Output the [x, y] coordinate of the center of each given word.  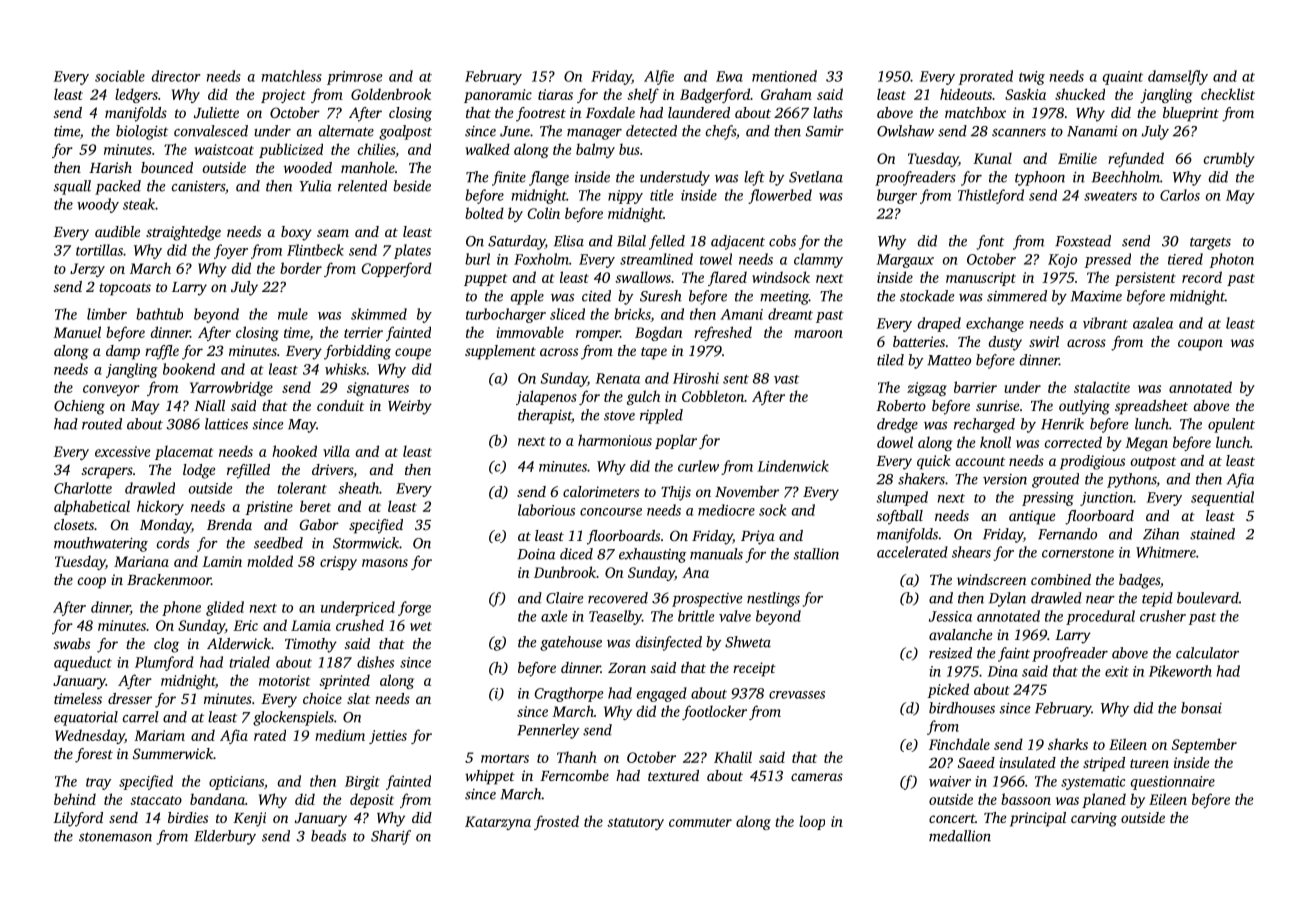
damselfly [1178, 77]
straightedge [183, 233]
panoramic [498, 96]
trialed [249, 662]
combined [1061, 579]
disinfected [669, 643]
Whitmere [1166, 552]
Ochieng [79, 407]
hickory [160, 507]
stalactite [1102, 387]
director [176, 76]
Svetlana [816, 177]
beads [328, 836]
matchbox [975, 112]
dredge [897, 425]
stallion [816, 554]
